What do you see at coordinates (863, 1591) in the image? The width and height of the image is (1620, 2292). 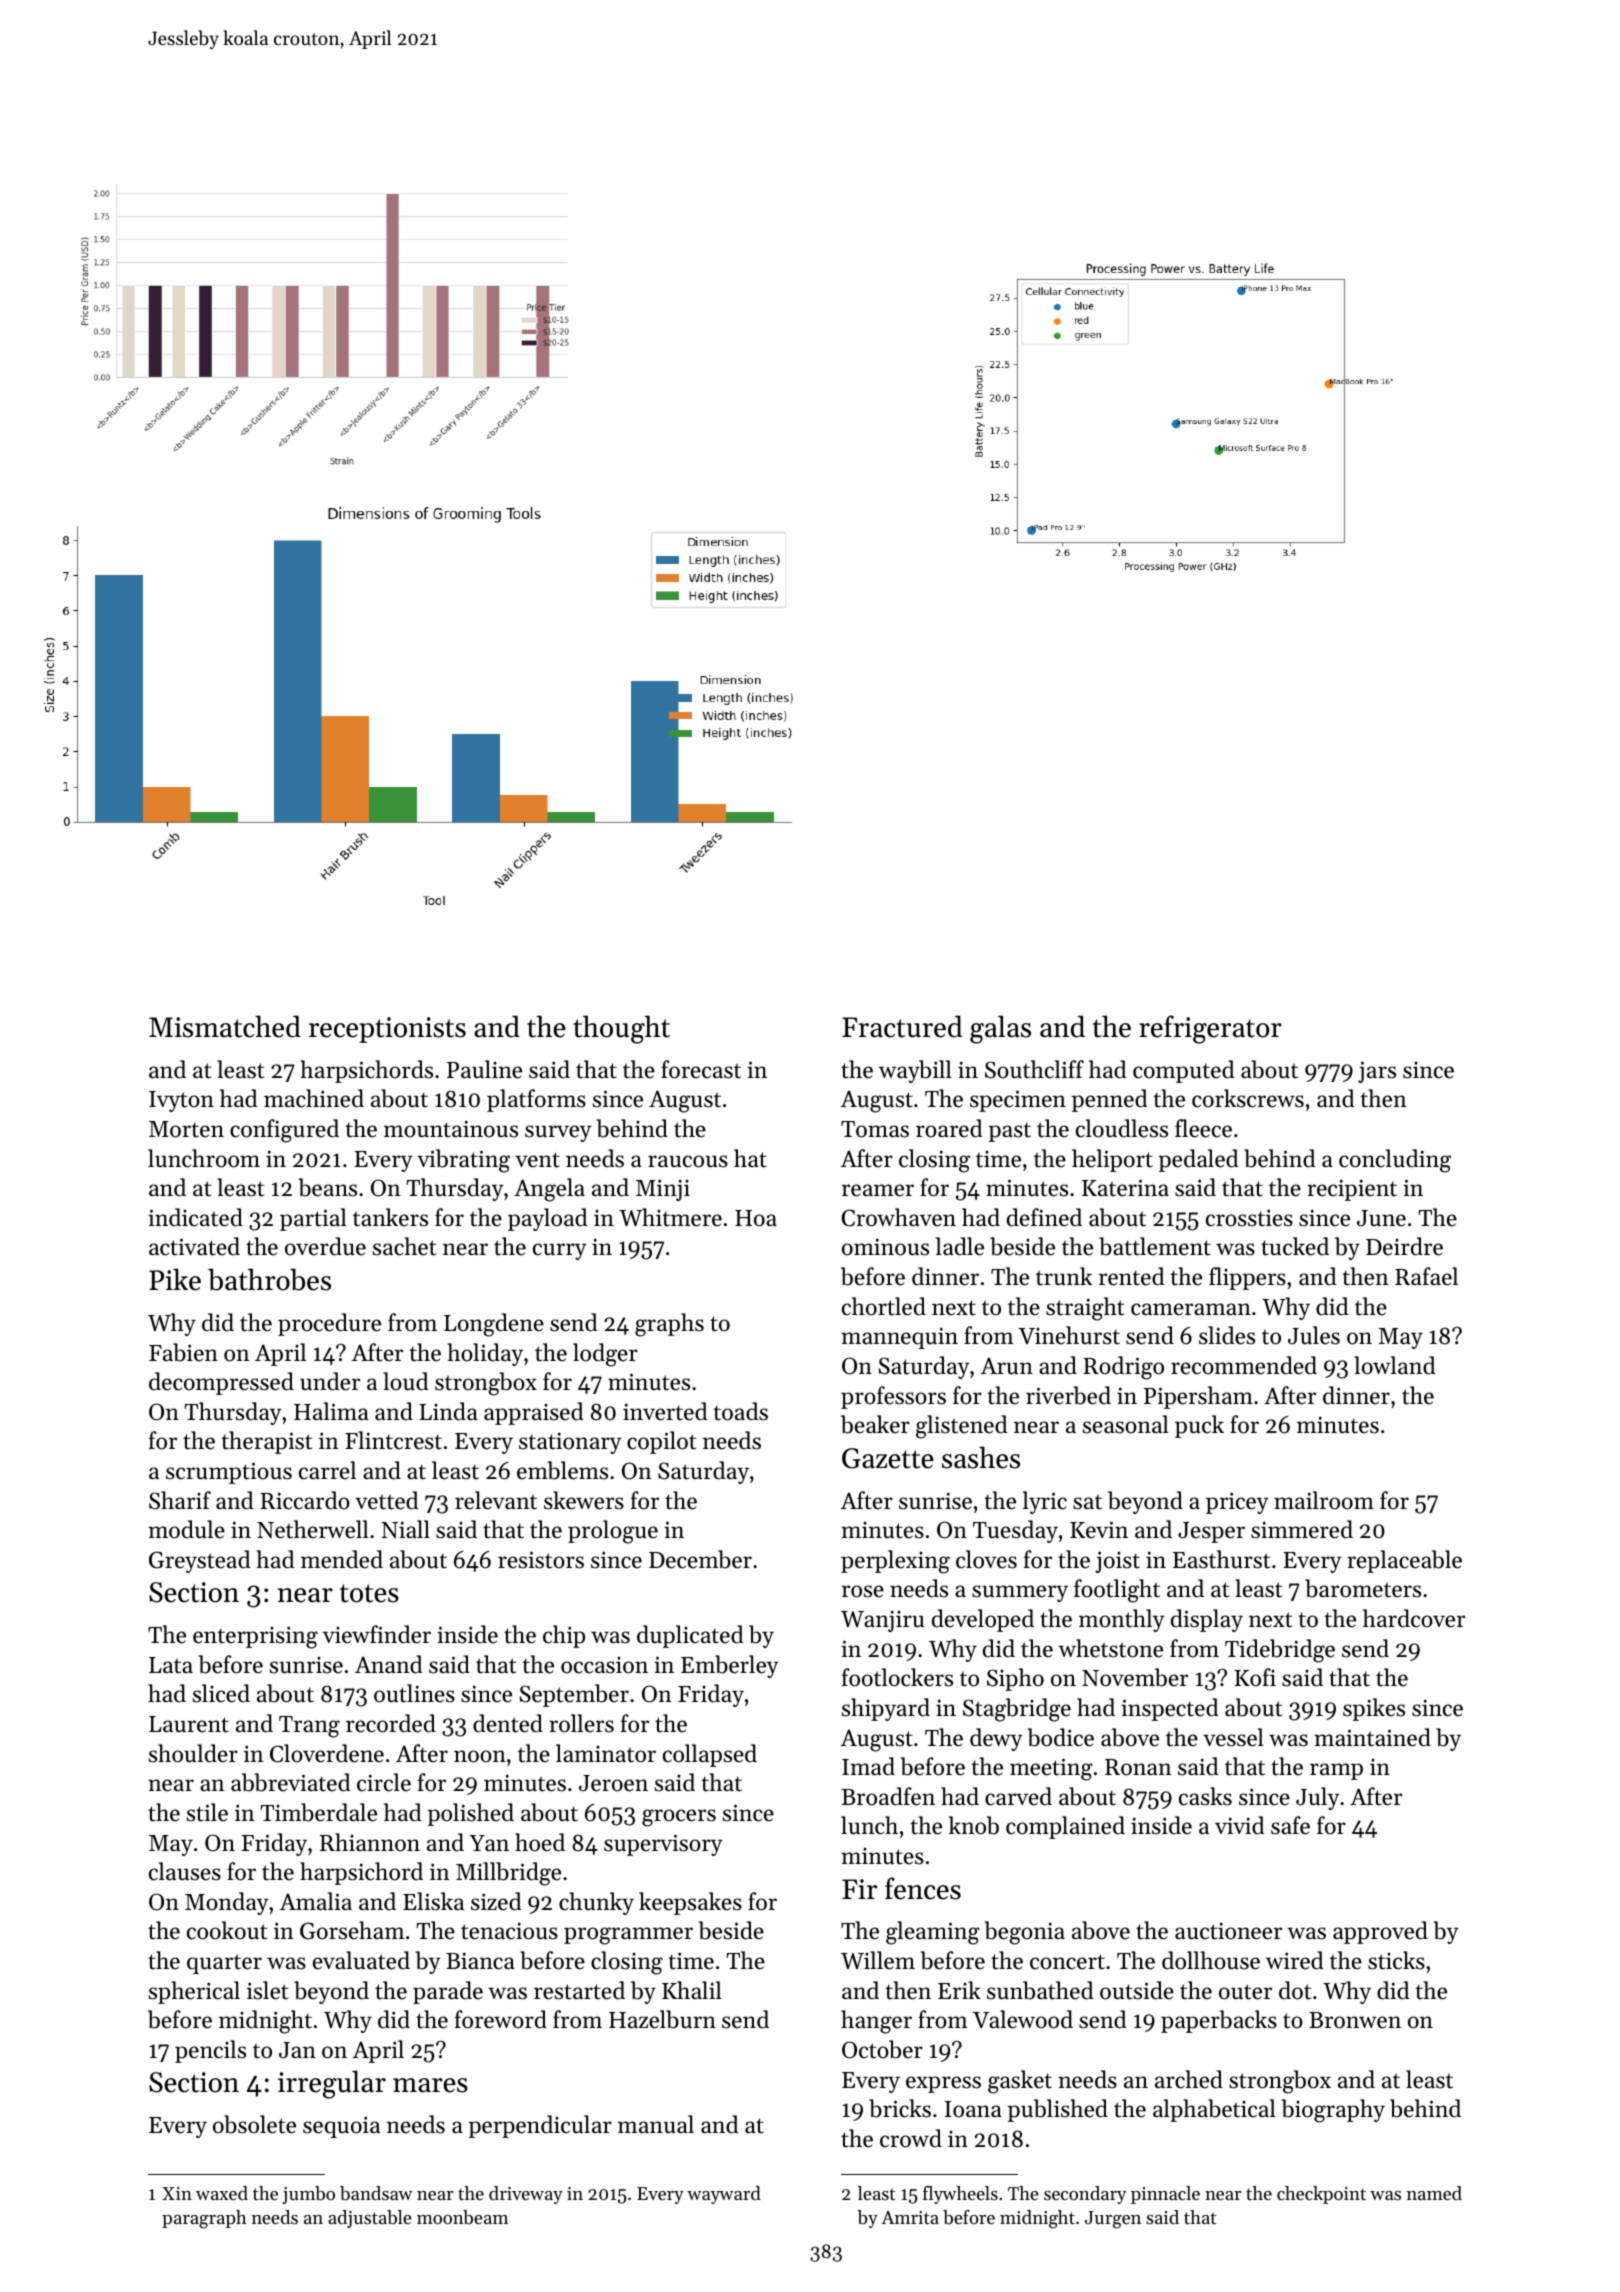 I see `rose` at bounding box center [863, 1591].
